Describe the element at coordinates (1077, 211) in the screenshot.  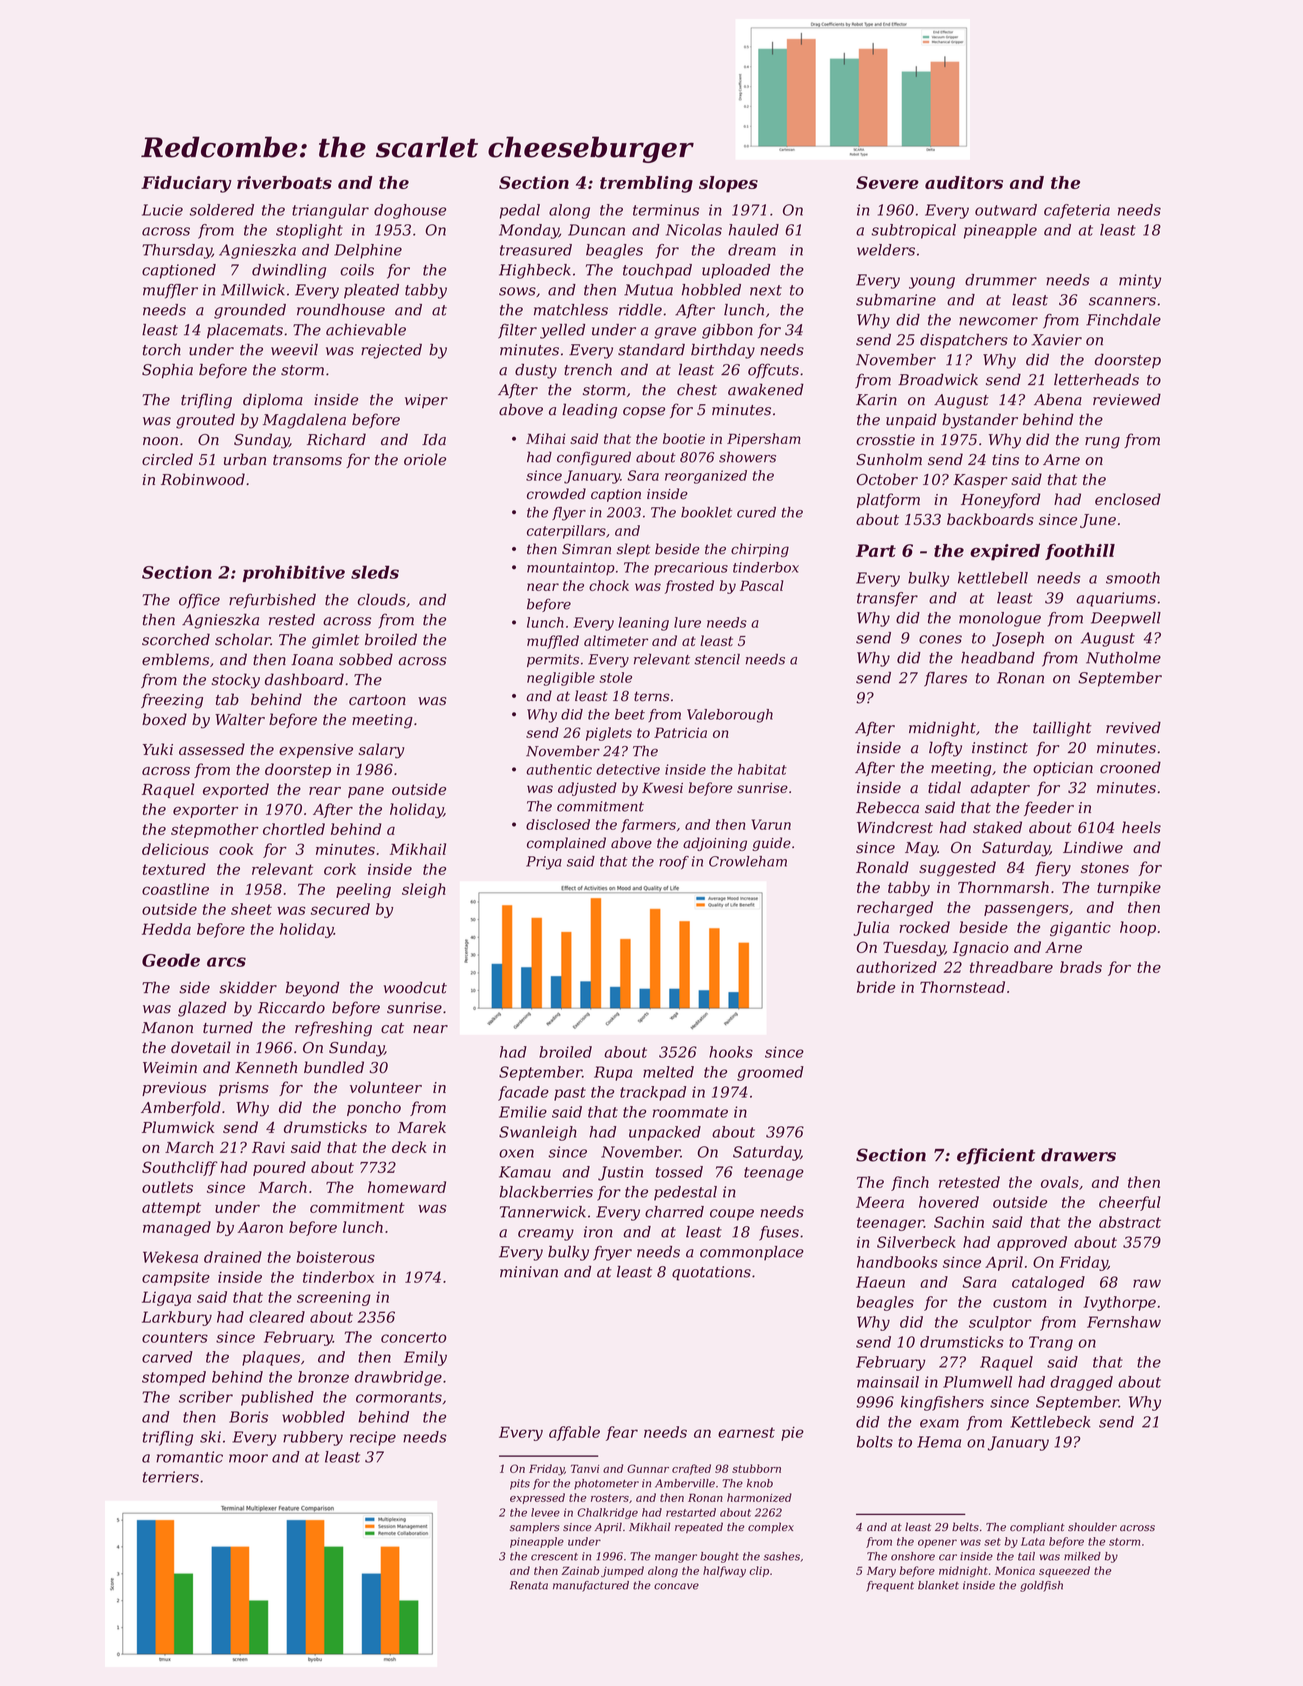
I see `cafeteria` at that location.
